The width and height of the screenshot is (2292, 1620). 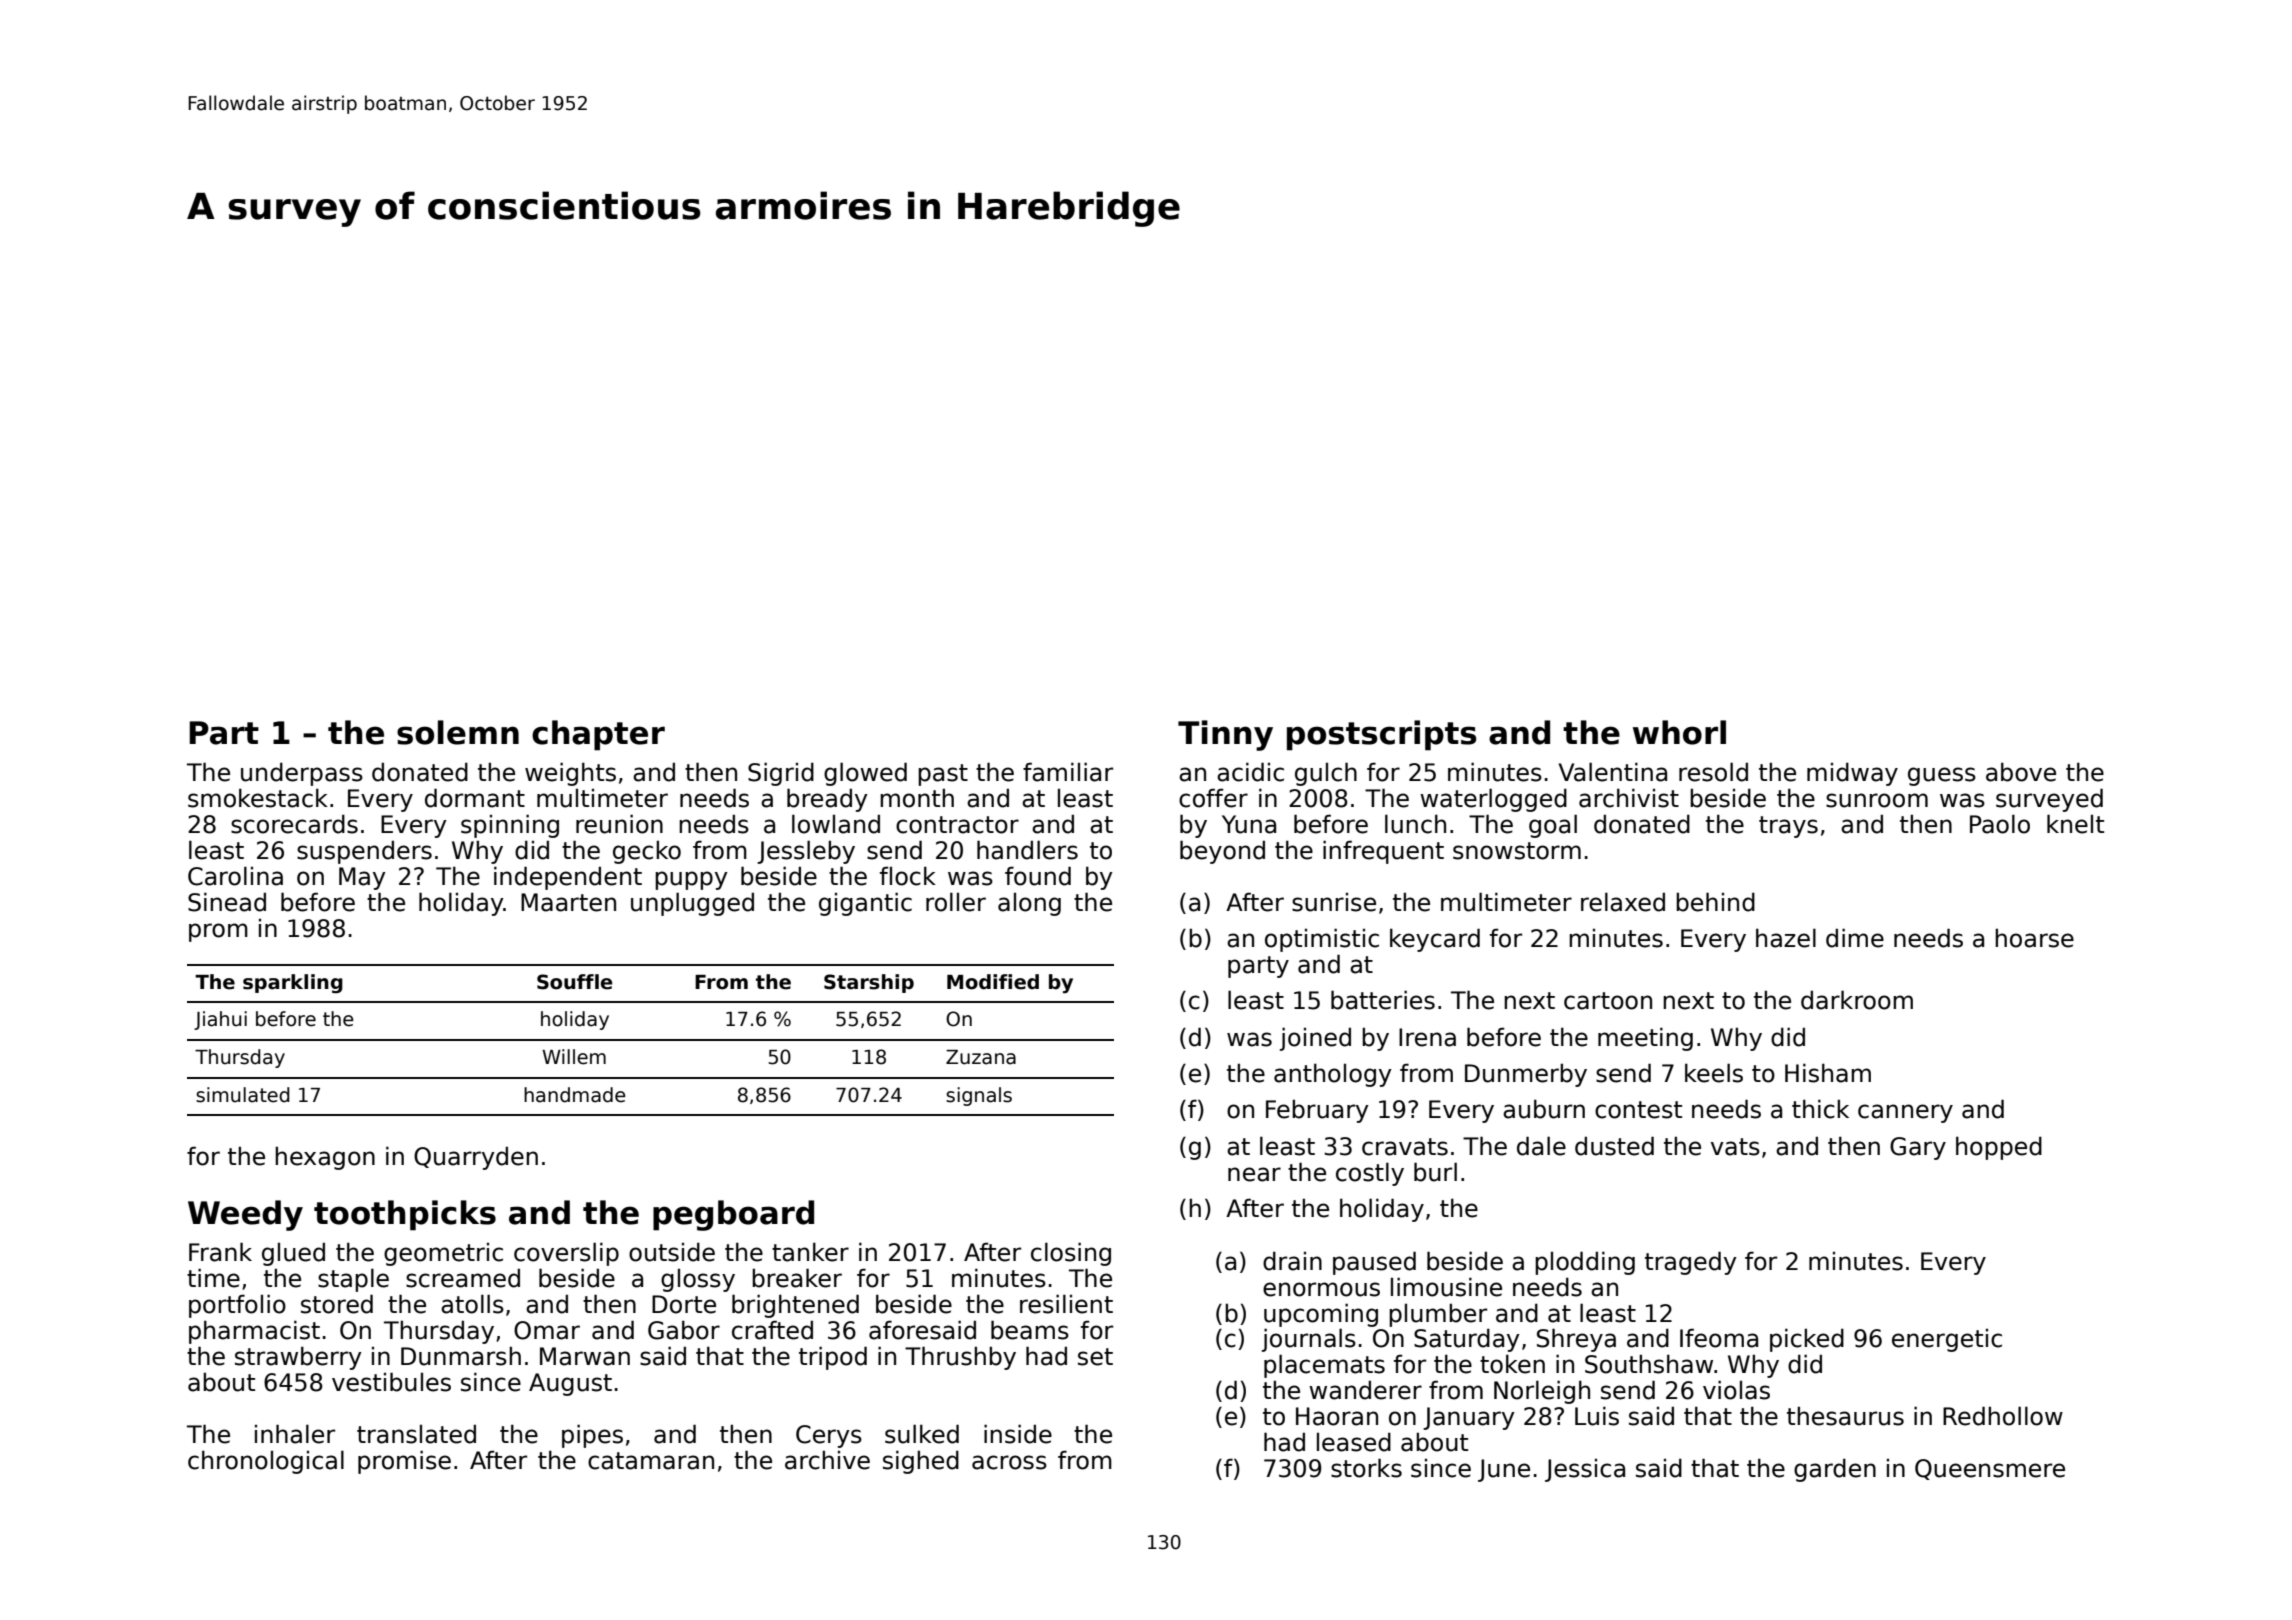 What do you see at coordinates (865, 904) in the screenshot?
I see `gigantic` at bounding box center [865, 904].
